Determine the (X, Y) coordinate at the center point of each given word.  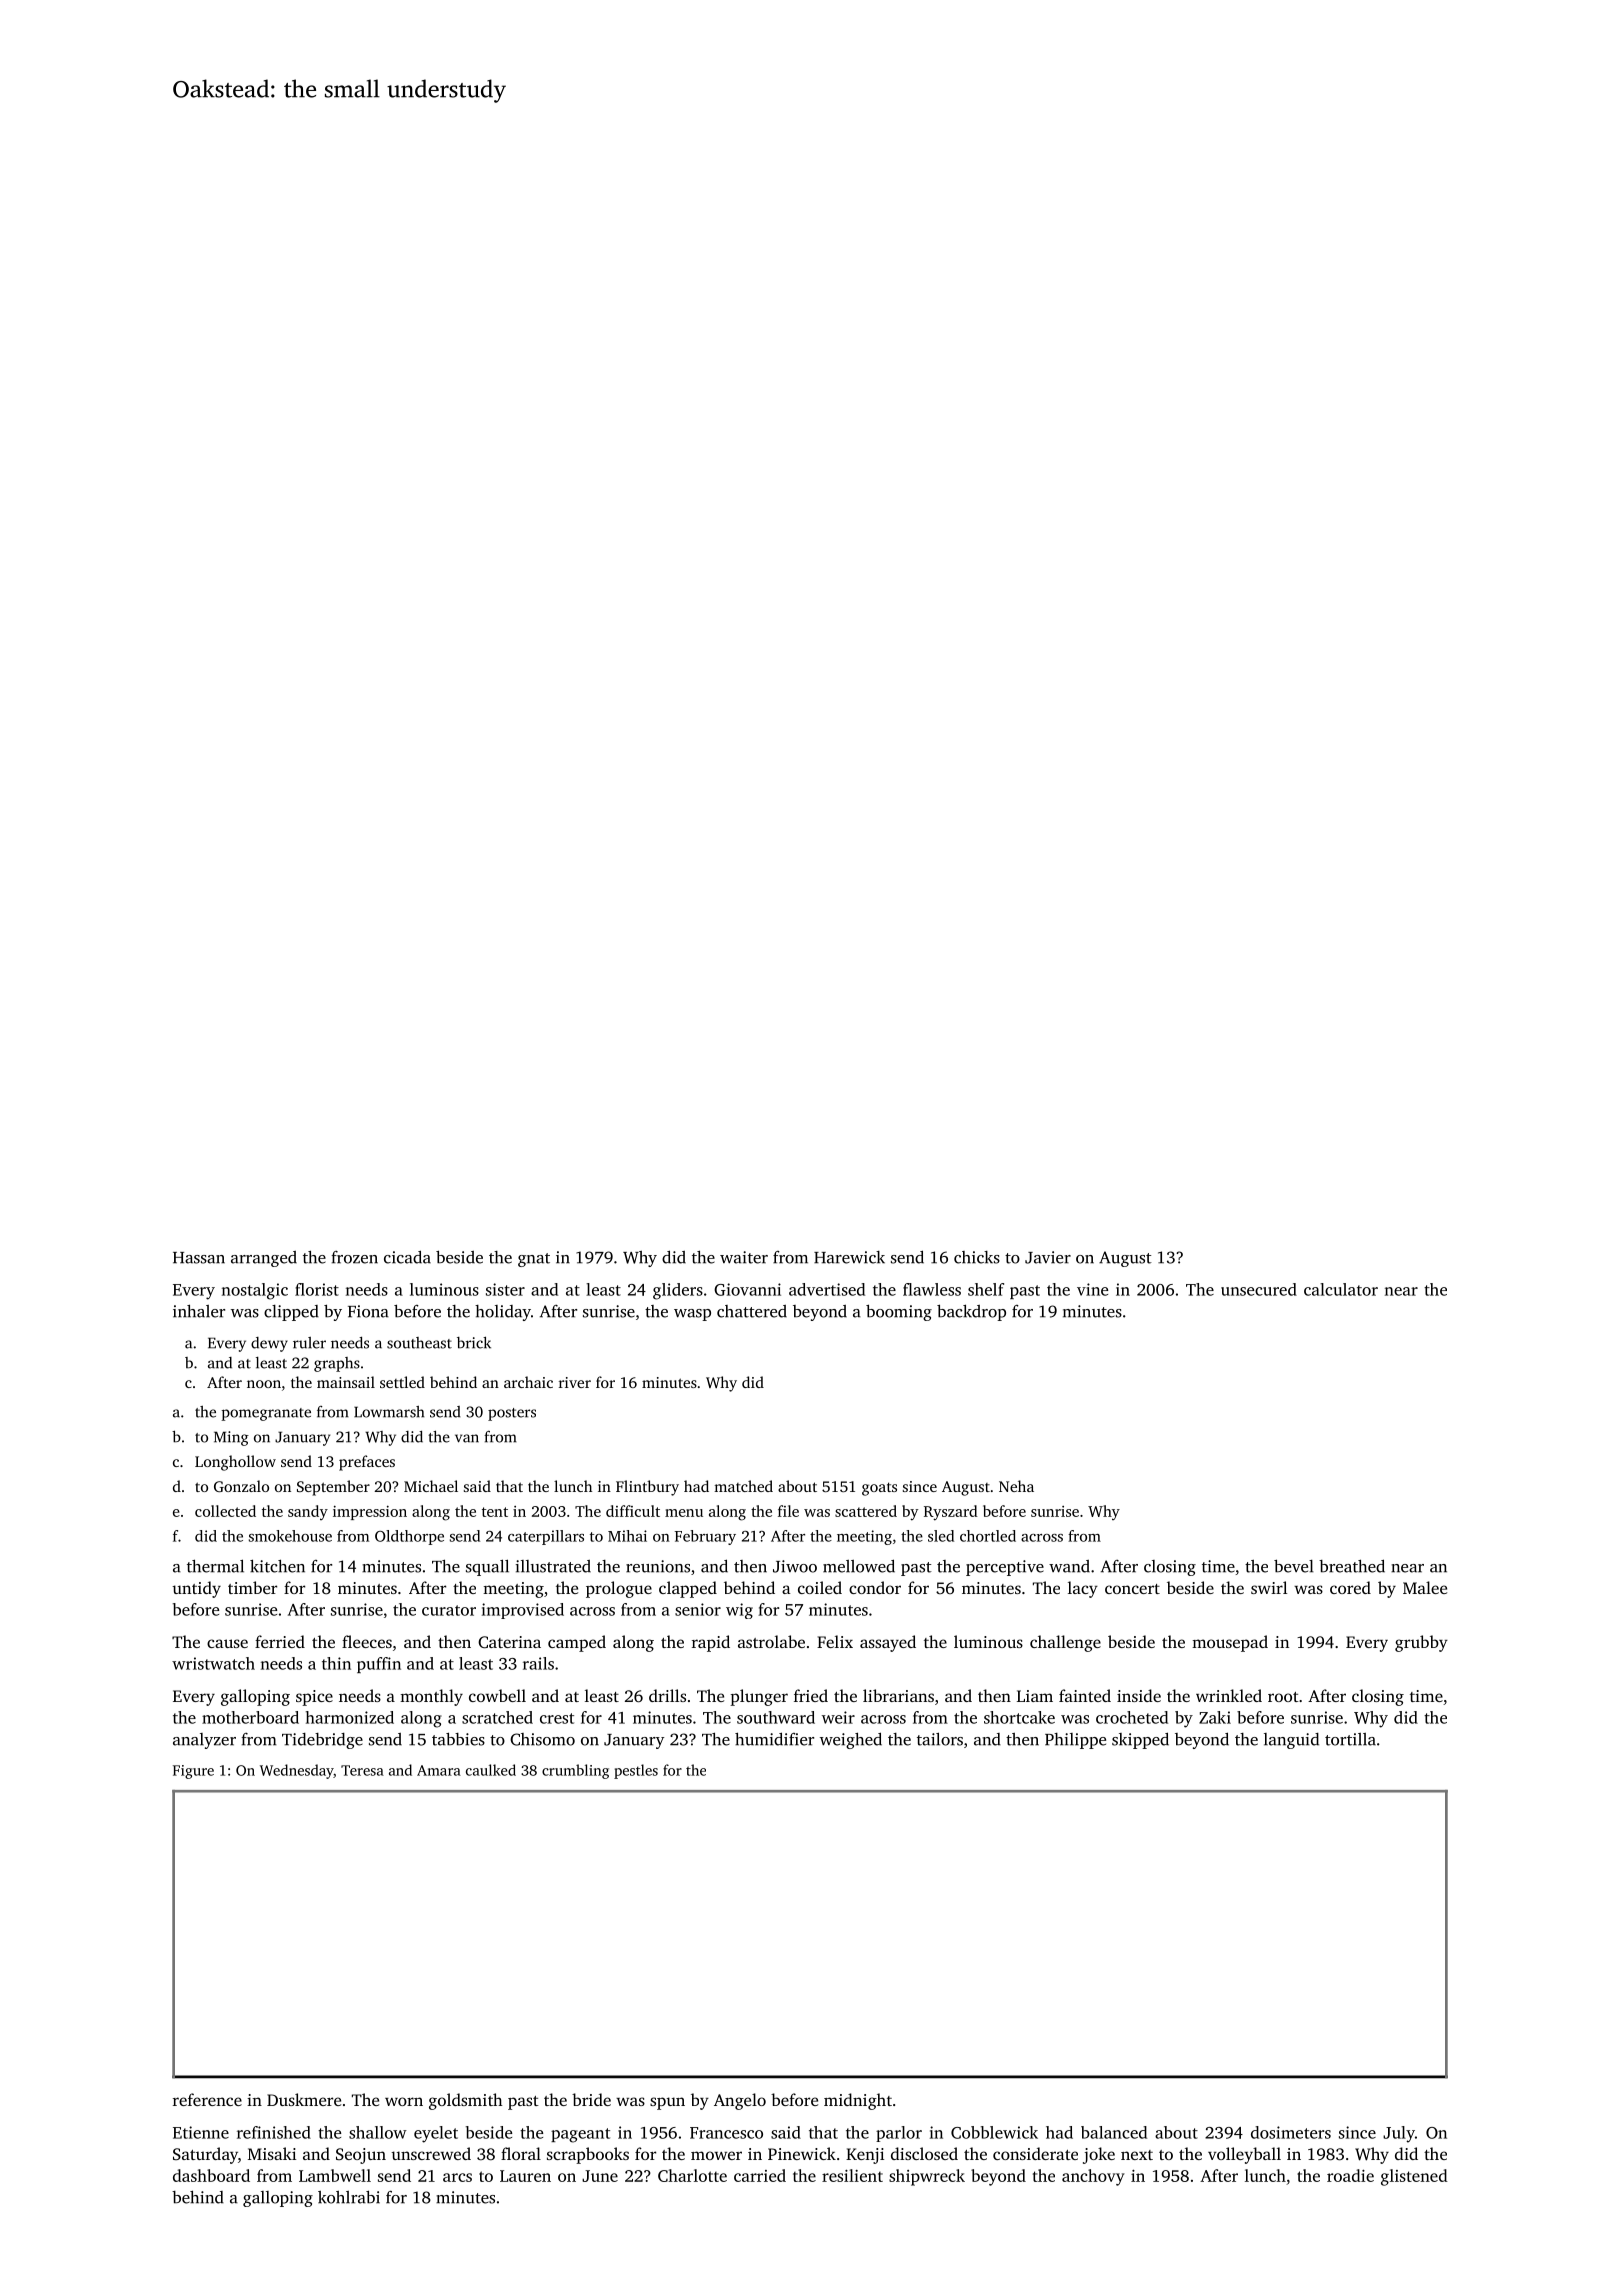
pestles (636, 1771)
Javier (1048, 1257)
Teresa (362, 1770)
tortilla (1350, 1739)
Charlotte (692, 2175)
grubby (1421, 1643)
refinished (274, 2132)
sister (505, 1289)
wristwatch (213, 1663)
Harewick (849, 1257)
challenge (1065, 1643)
